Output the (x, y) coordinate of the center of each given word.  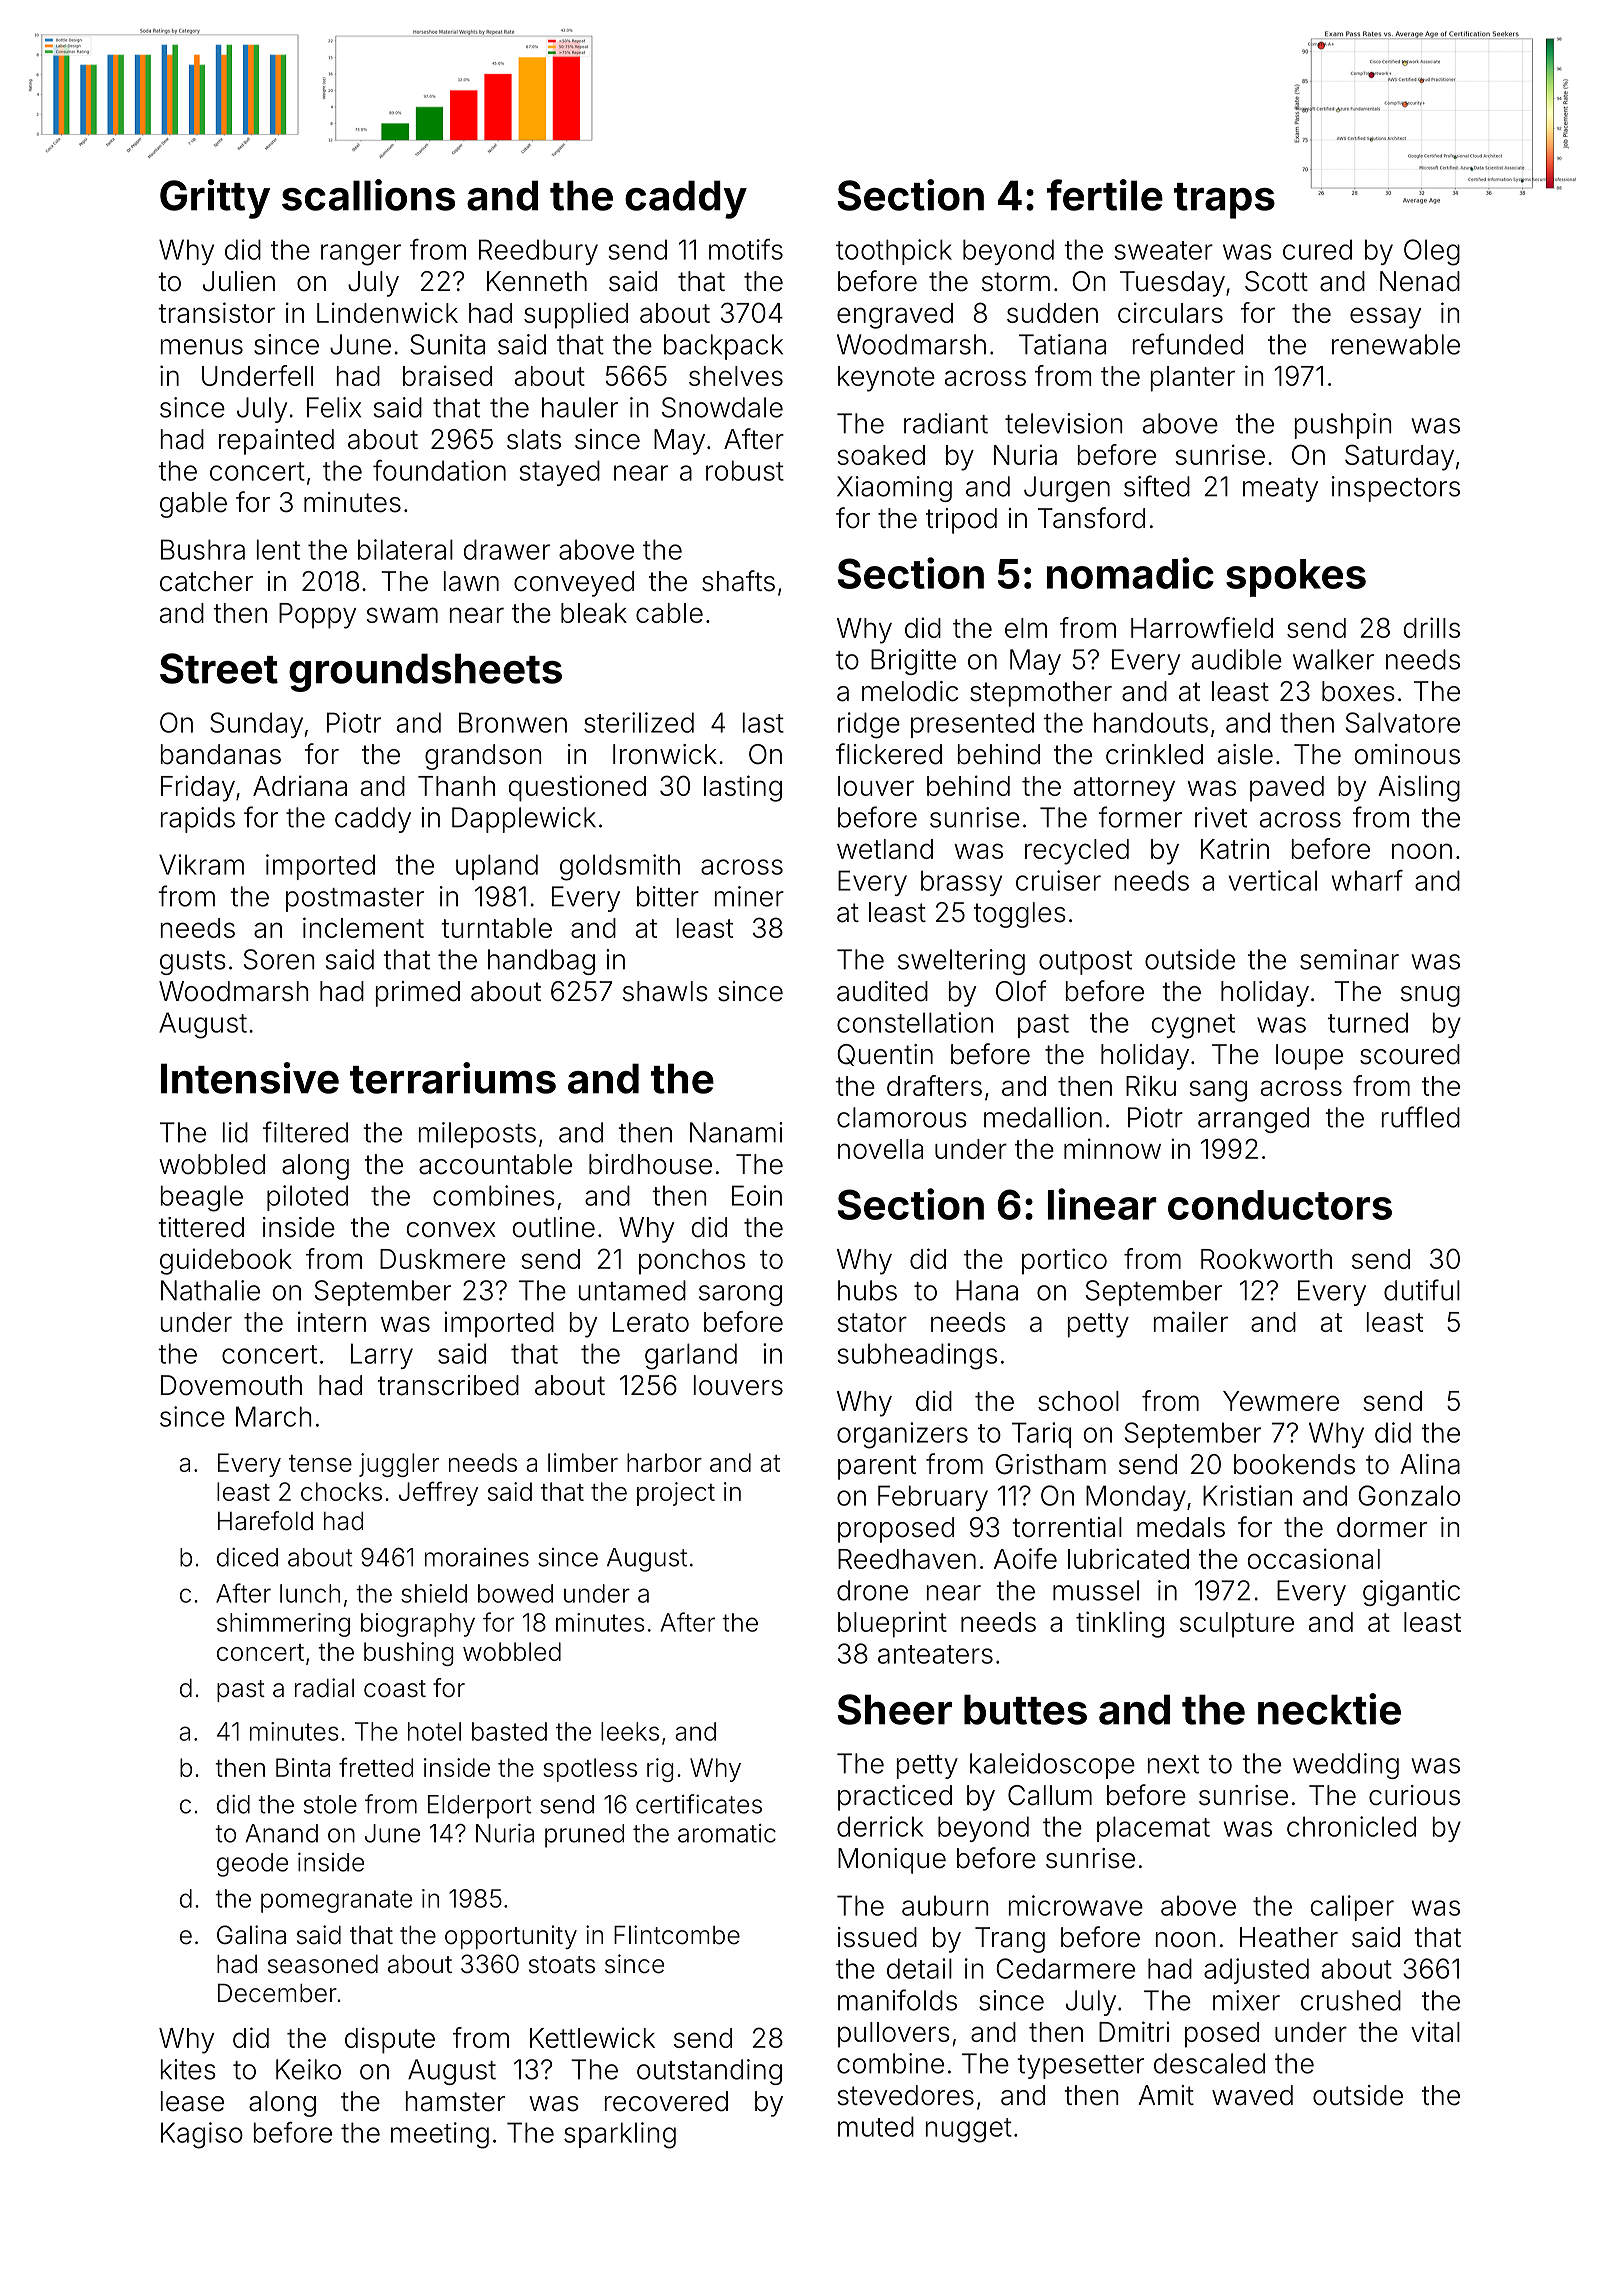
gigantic (1411, 1593)
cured (1317, 249)
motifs (746, 249)
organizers (902, 1435)
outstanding (709, 2072)
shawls (665, 991)
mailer (1191, 1321)
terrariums (453, 1078)
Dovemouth (231, 1385)
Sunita (447, 344)
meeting (440, 2135)
